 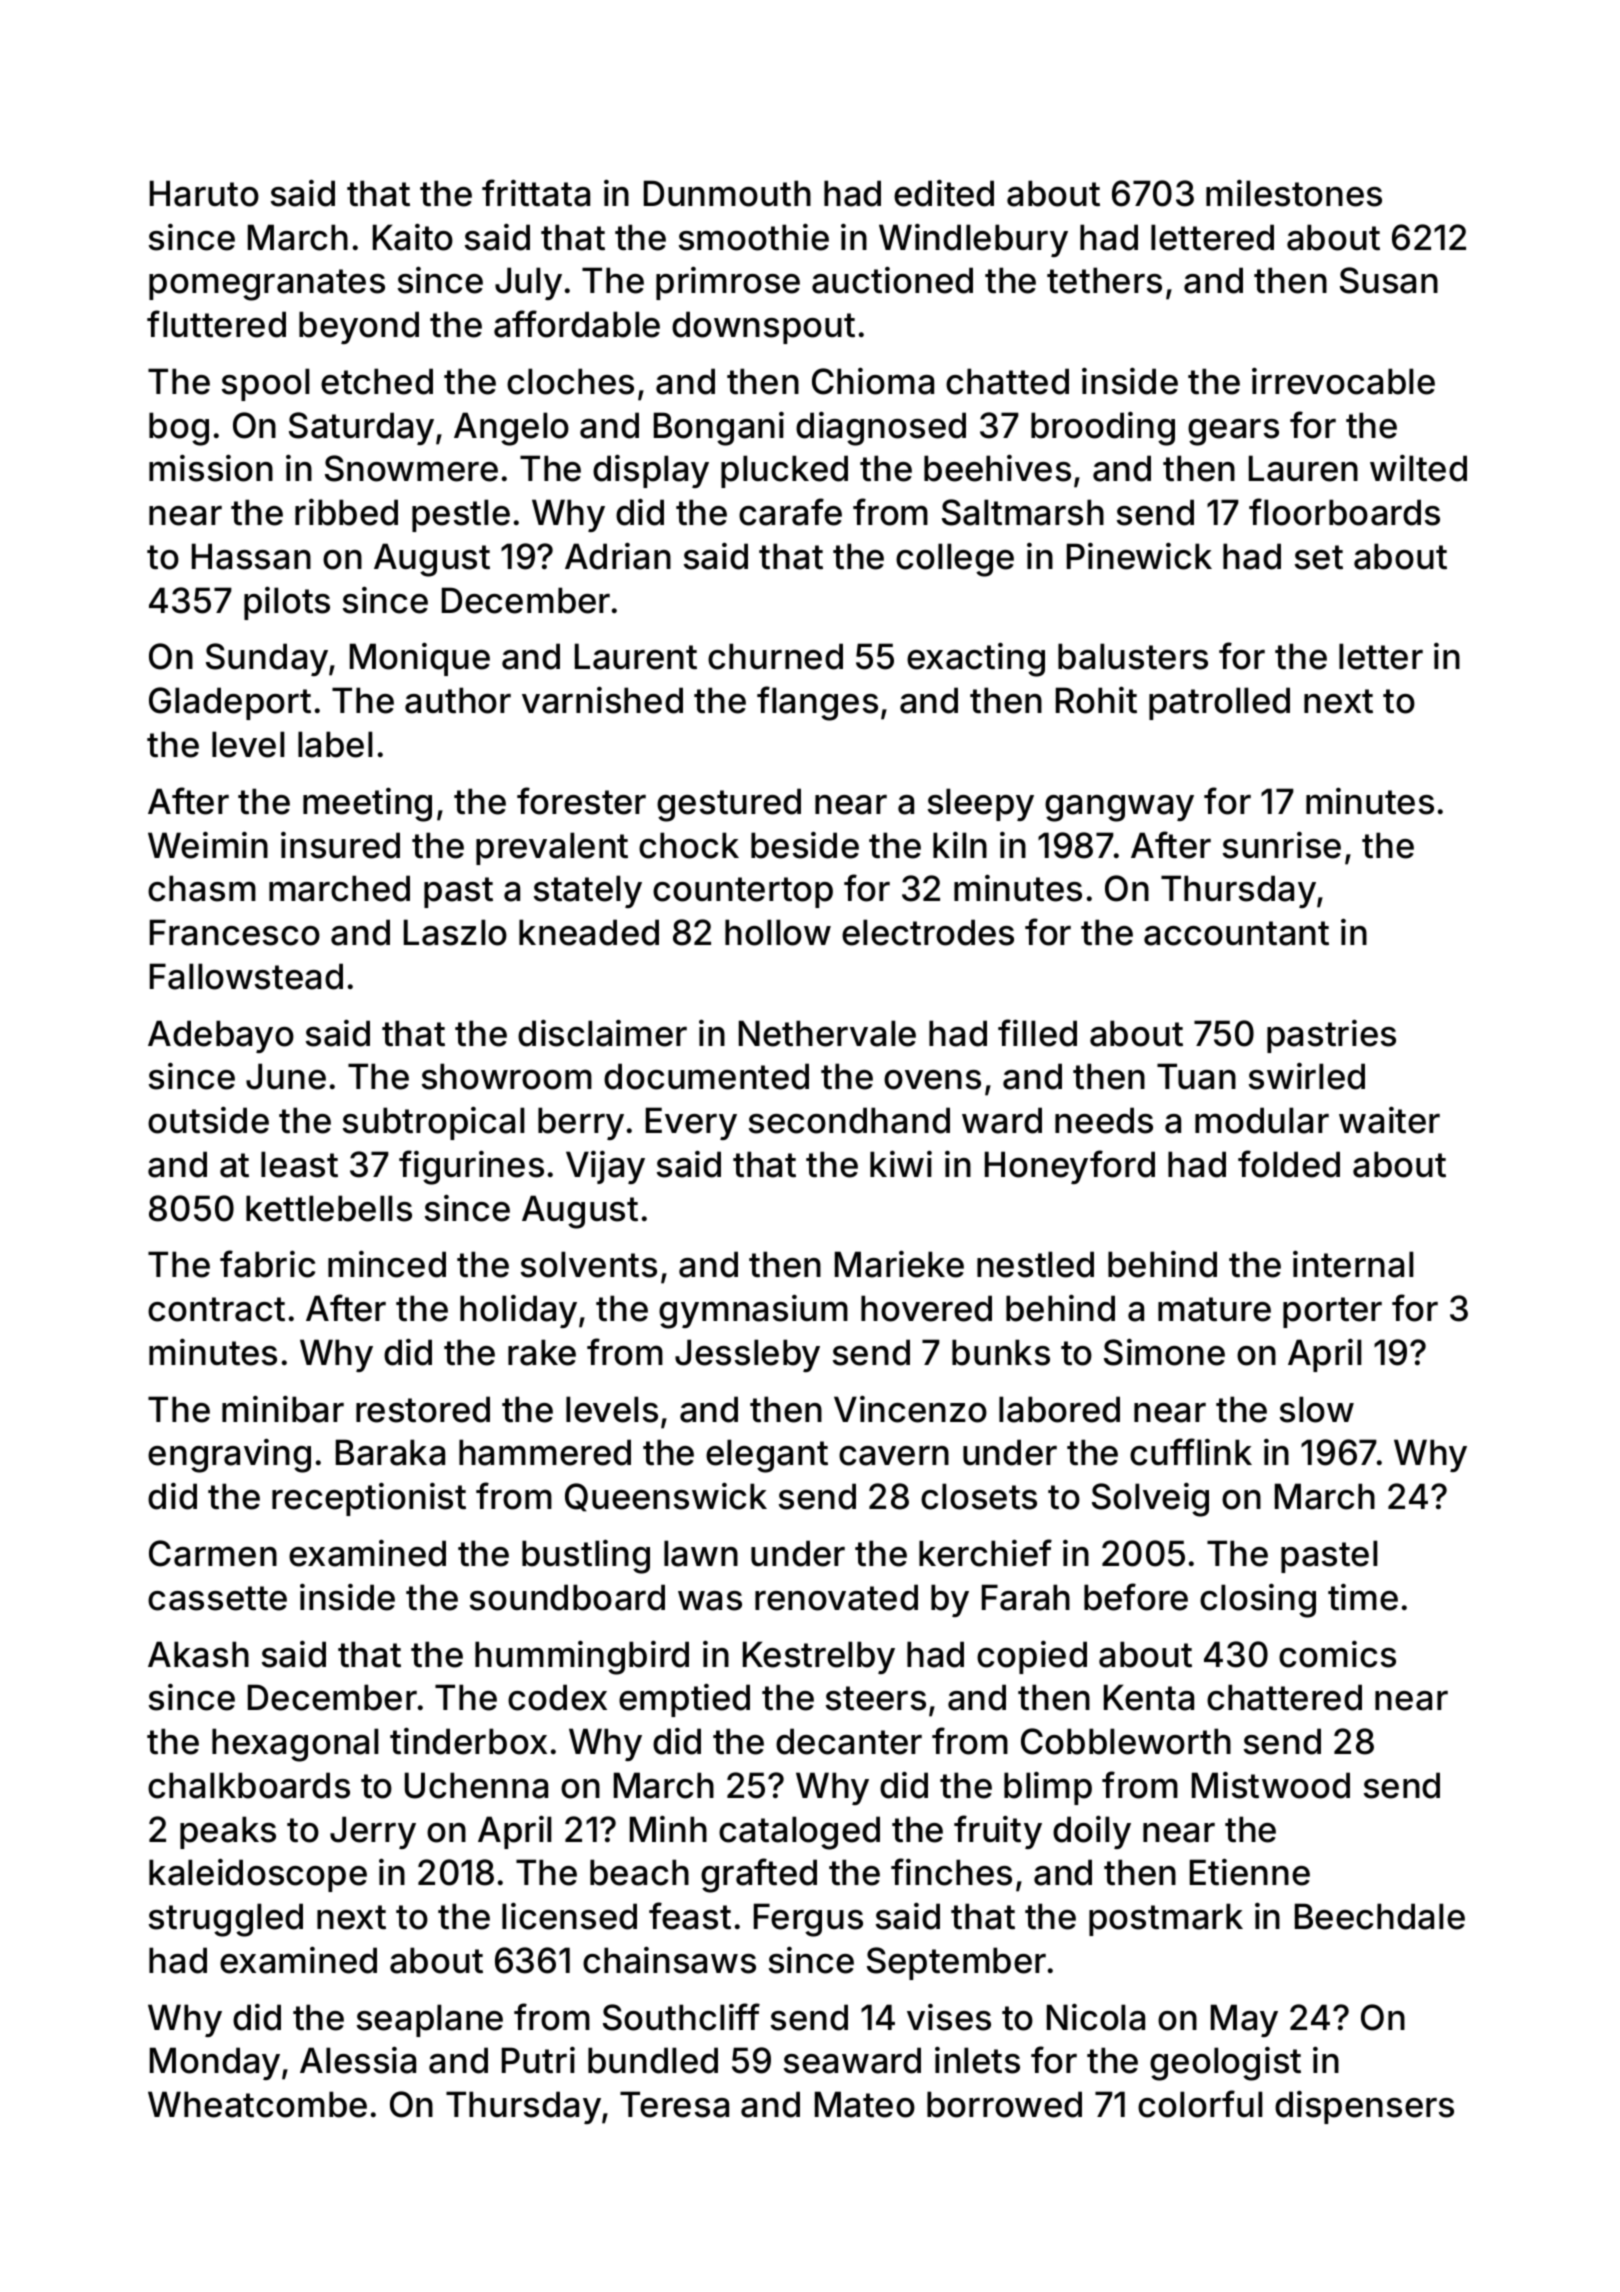 What do you see at coordinates (511, 429) in the page?
I see `Angelo` at bounding box center [511, 429].
